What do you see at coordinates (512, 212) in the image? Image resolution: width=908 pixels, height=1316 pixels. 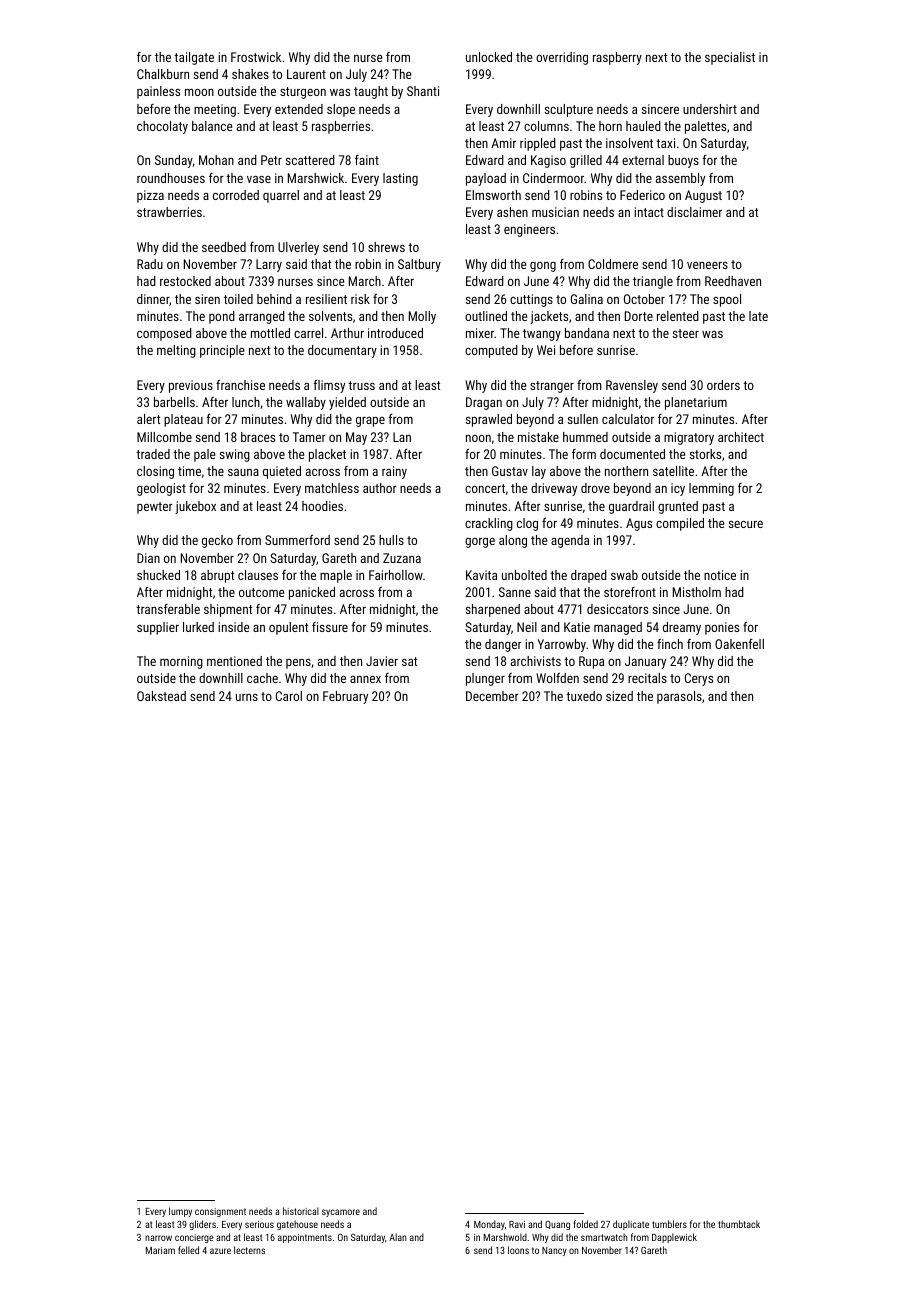 I see `ashen` at bounding box center [512, 212].
